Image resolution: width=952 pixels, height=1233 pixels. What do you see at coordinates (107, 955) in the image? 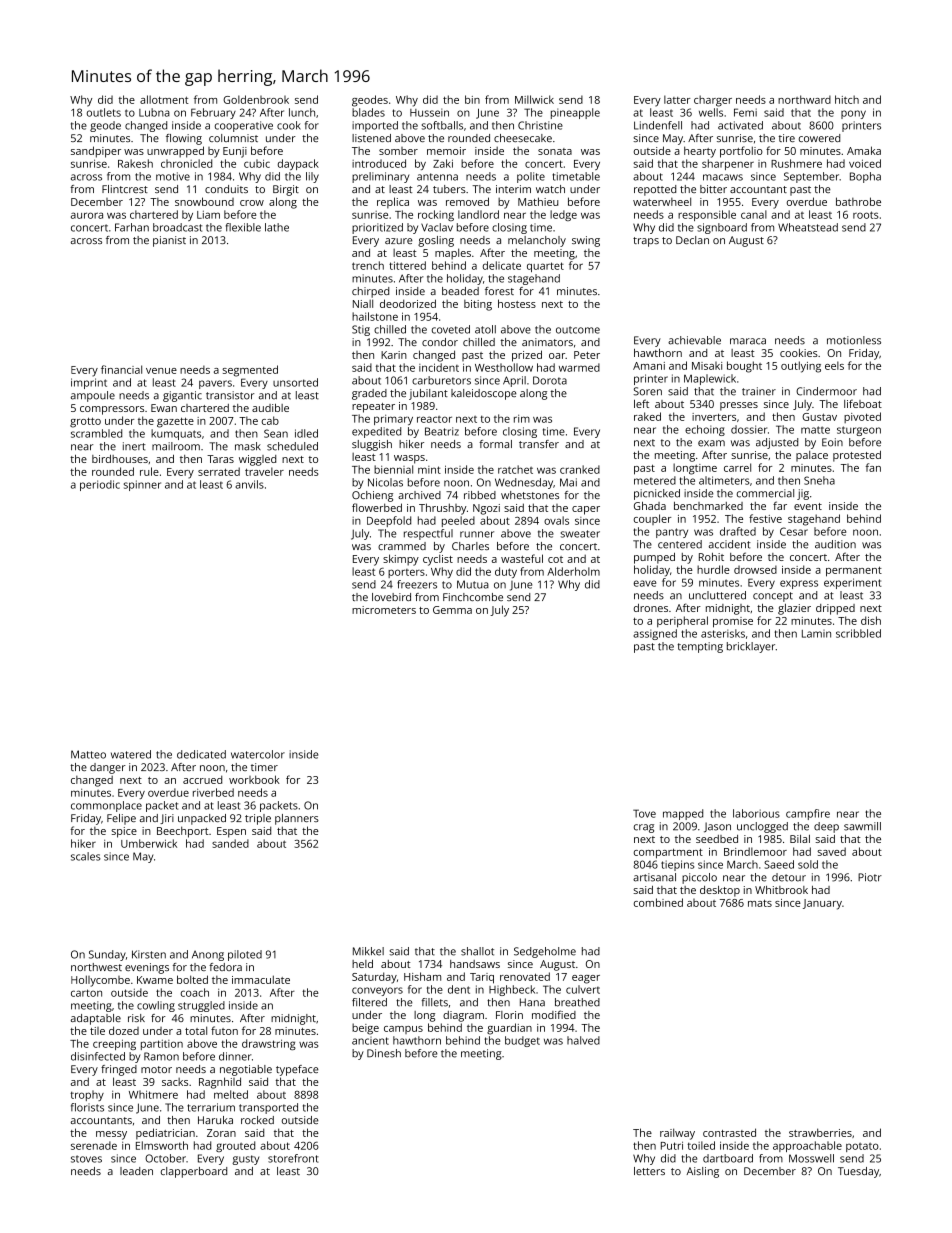
I see `Sunday` at bounding box center [107, 955].
